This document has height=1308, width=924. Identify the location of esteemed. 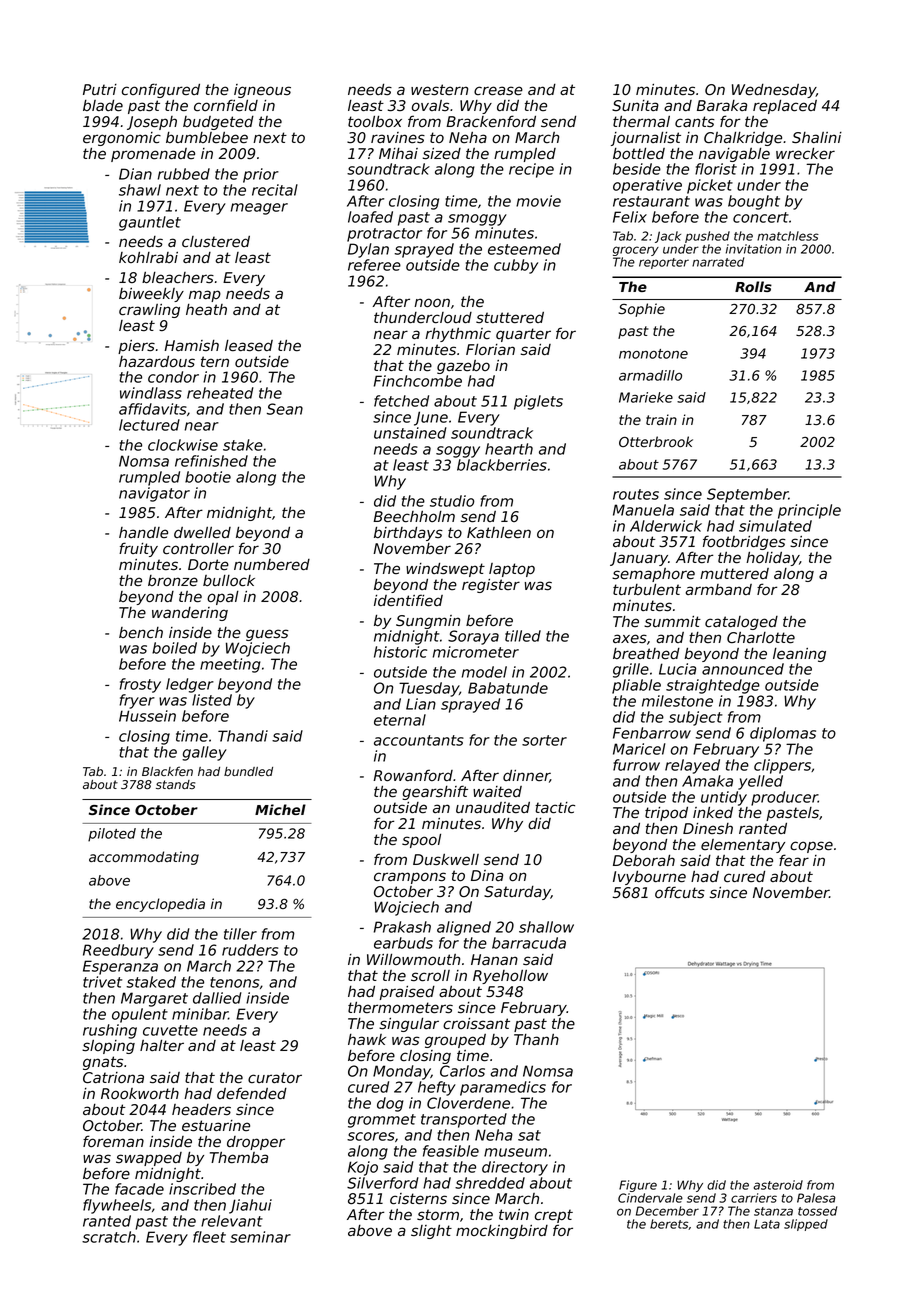
(524, 249).
